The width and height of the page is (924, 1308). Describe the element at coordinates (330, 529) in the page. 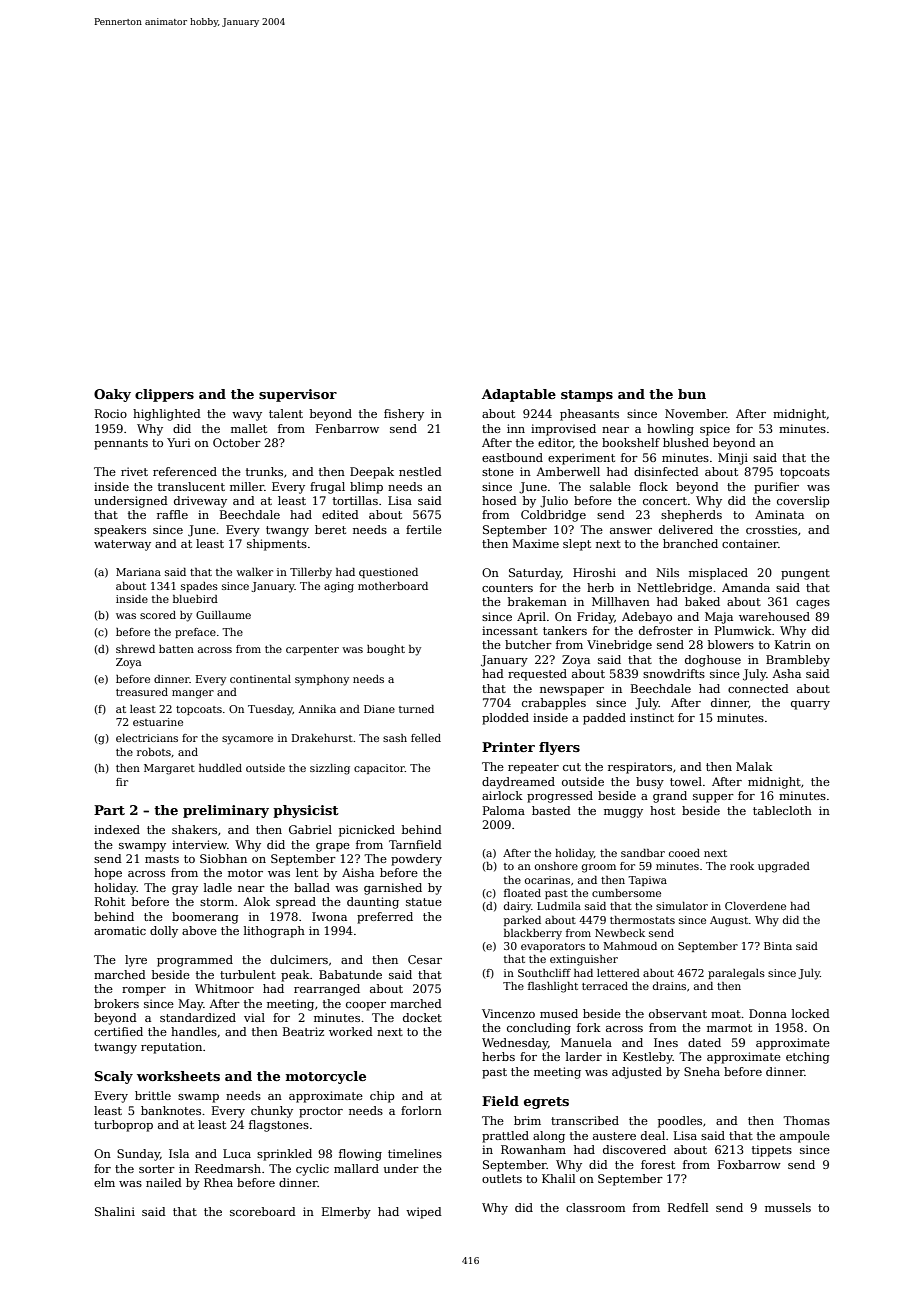

I see `beret` at that location.
